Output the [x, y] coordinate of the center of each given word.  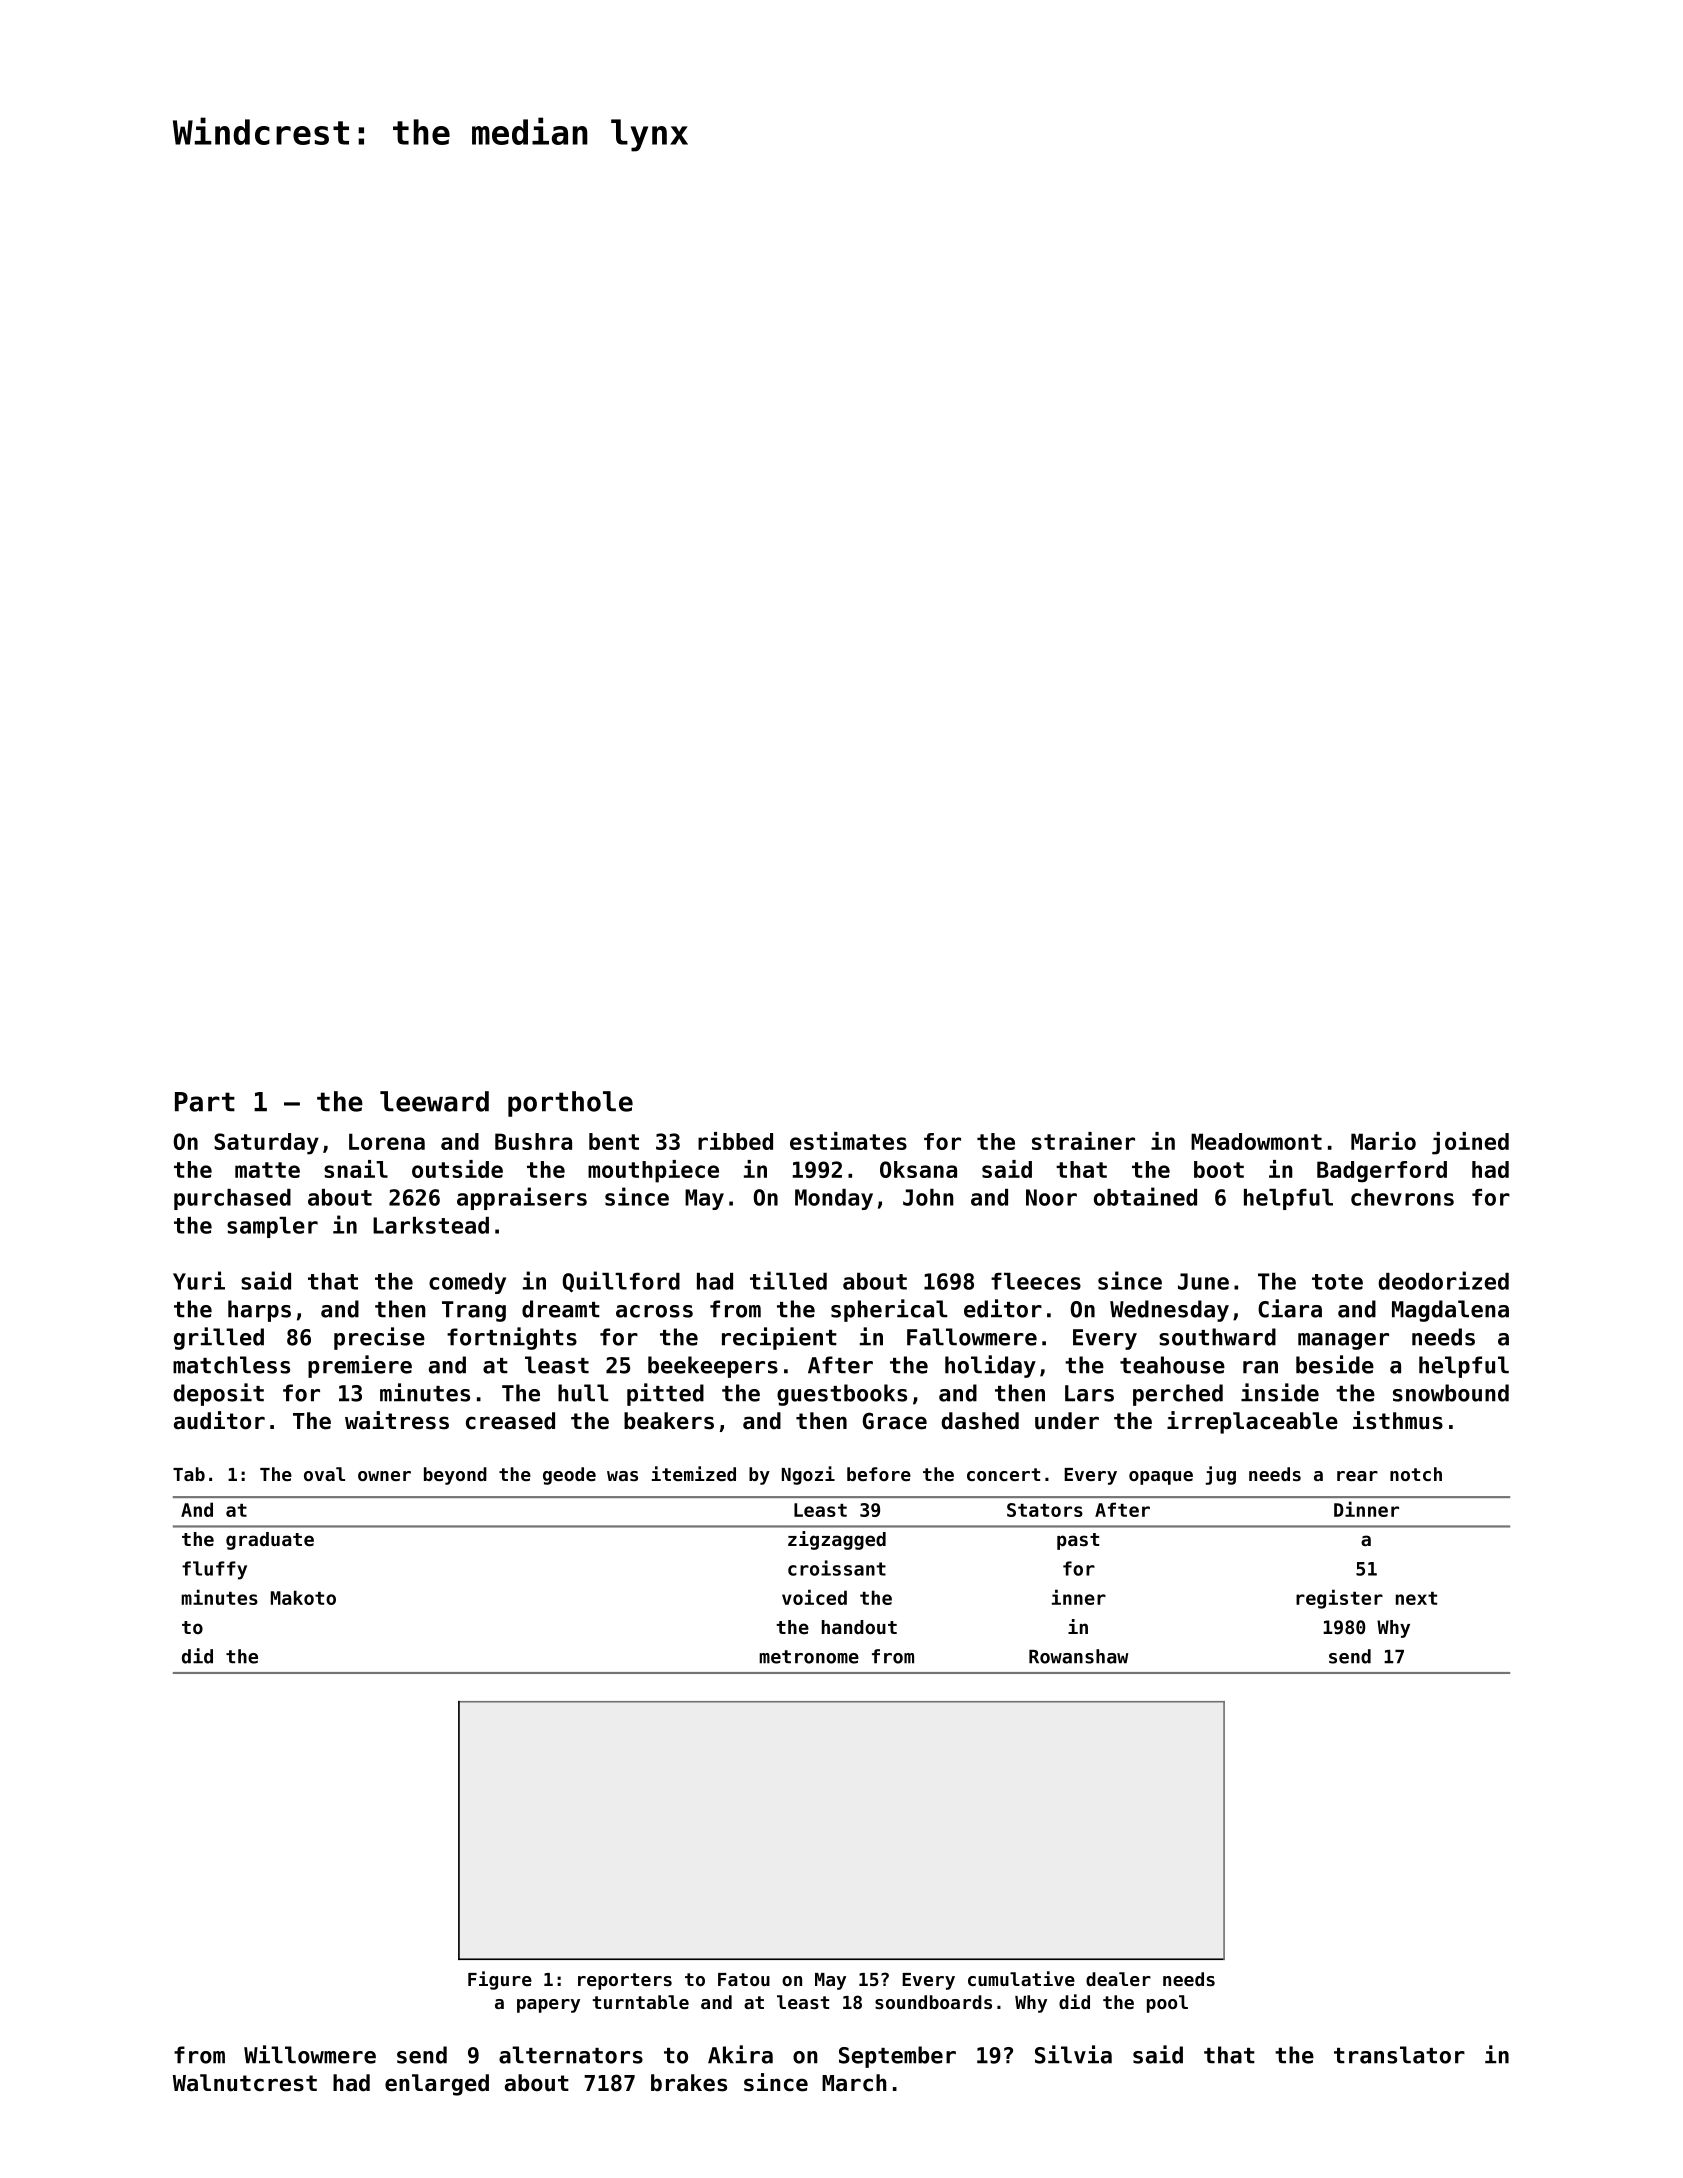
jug [1221, 1475]
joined [1470, 1143]
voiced [814, 1597]
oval [324, 1474]
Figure [500, 1980]
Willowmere [310, 2054]
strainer [1083, 1141]
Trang [474, 1311]
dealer [1118, 1979]
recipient [779, 1338]
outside [457, 1169]
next [1416, 1598]
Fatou [744, 1979]
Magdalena [1450, 1311]
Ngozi [808, 1475]
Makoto [303, 1597]
